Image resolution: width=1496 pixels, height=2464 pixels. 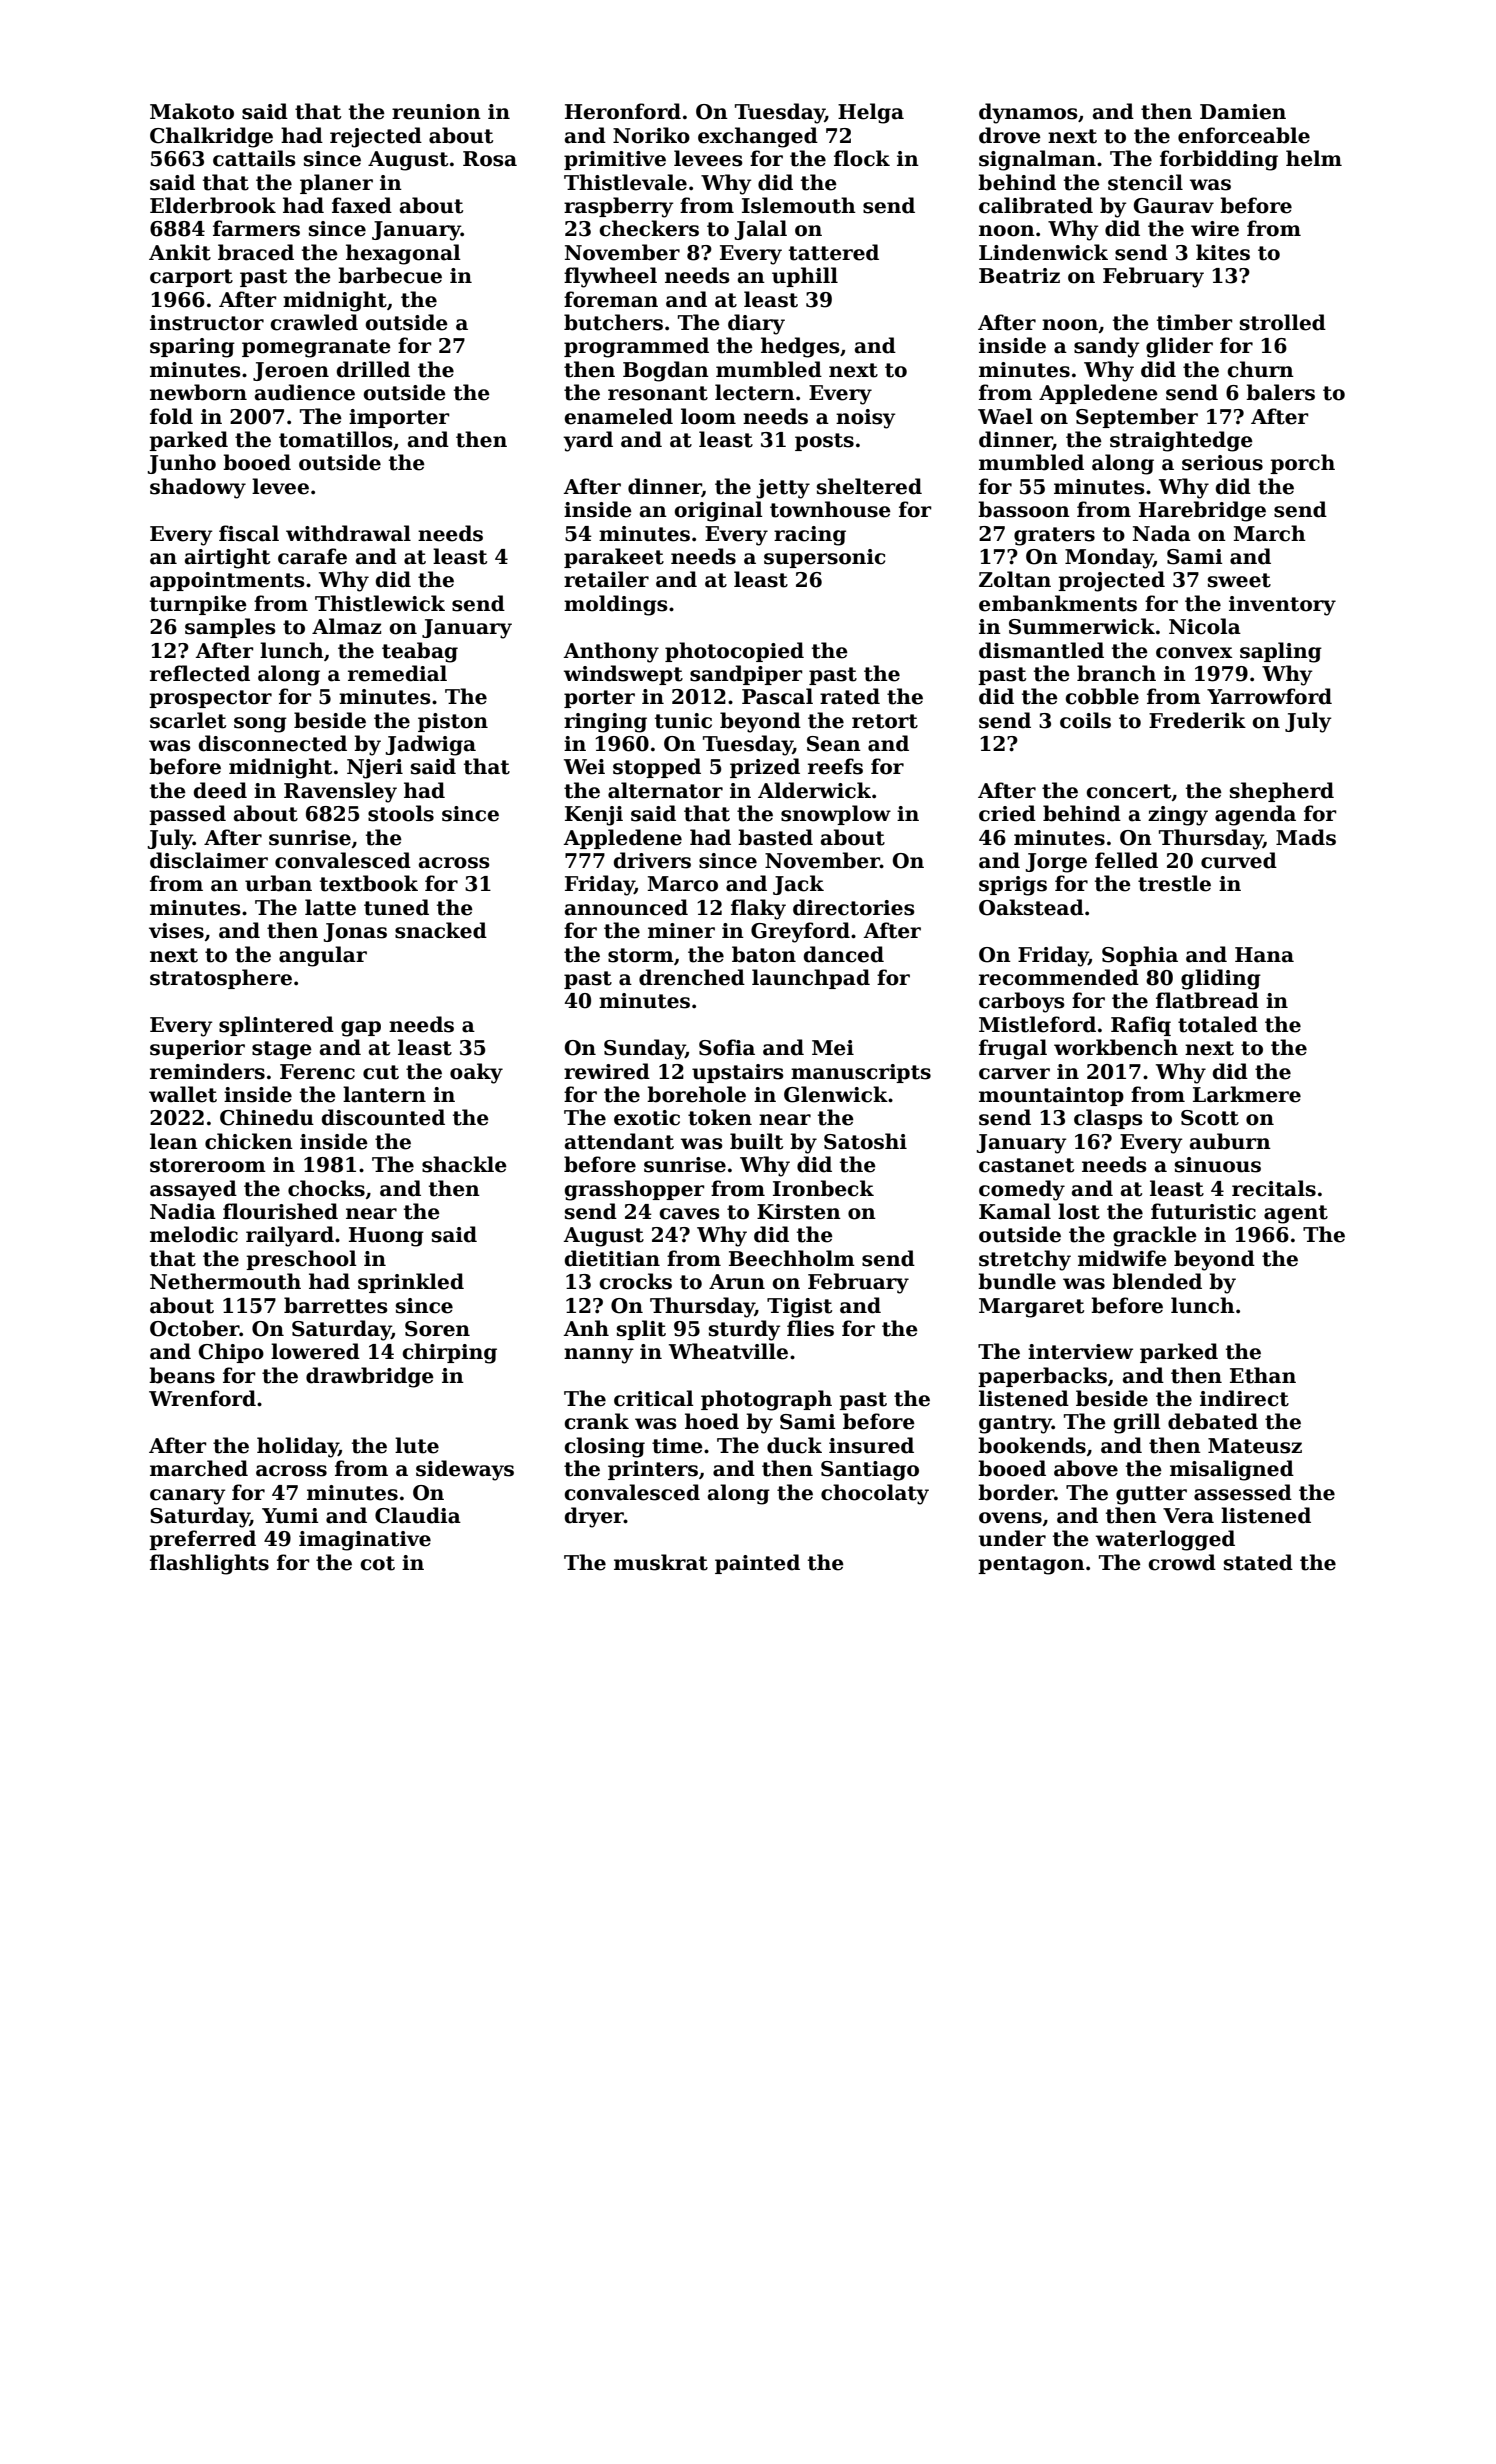 What do you see at coordinates (1042, 1377) in the screenshot?
I see `paperbacks` at bounding box center [1042, 1377].
